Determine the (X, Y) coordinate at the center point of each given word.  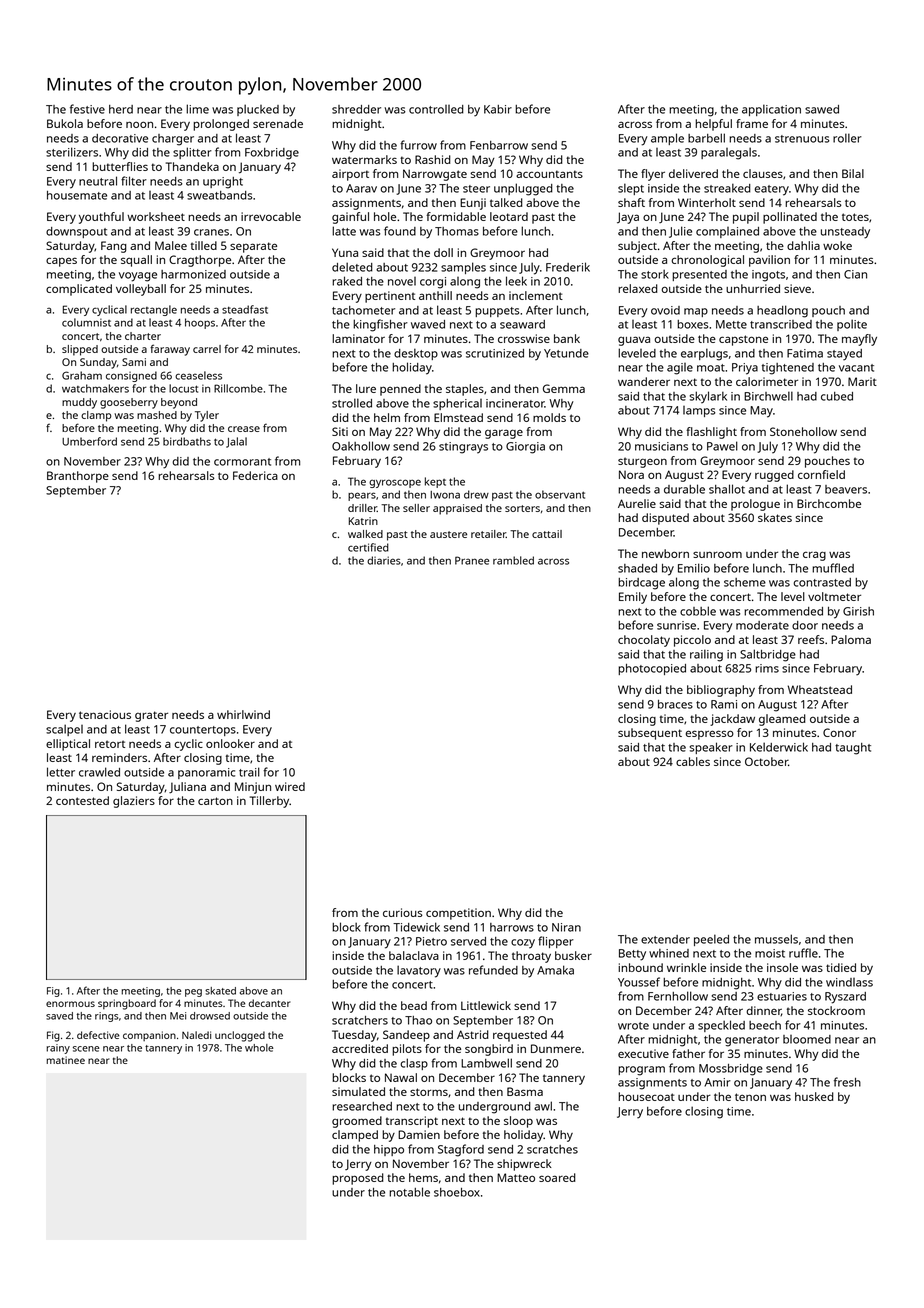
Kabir (498, 109)
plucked (258, 110)
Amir (717, 1082)
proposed (358, 1179)
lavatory (419, 971)
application (771, 110)
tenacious (105, 714)
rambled (513, 560)
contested (82, 800)
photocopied (652, 669)
